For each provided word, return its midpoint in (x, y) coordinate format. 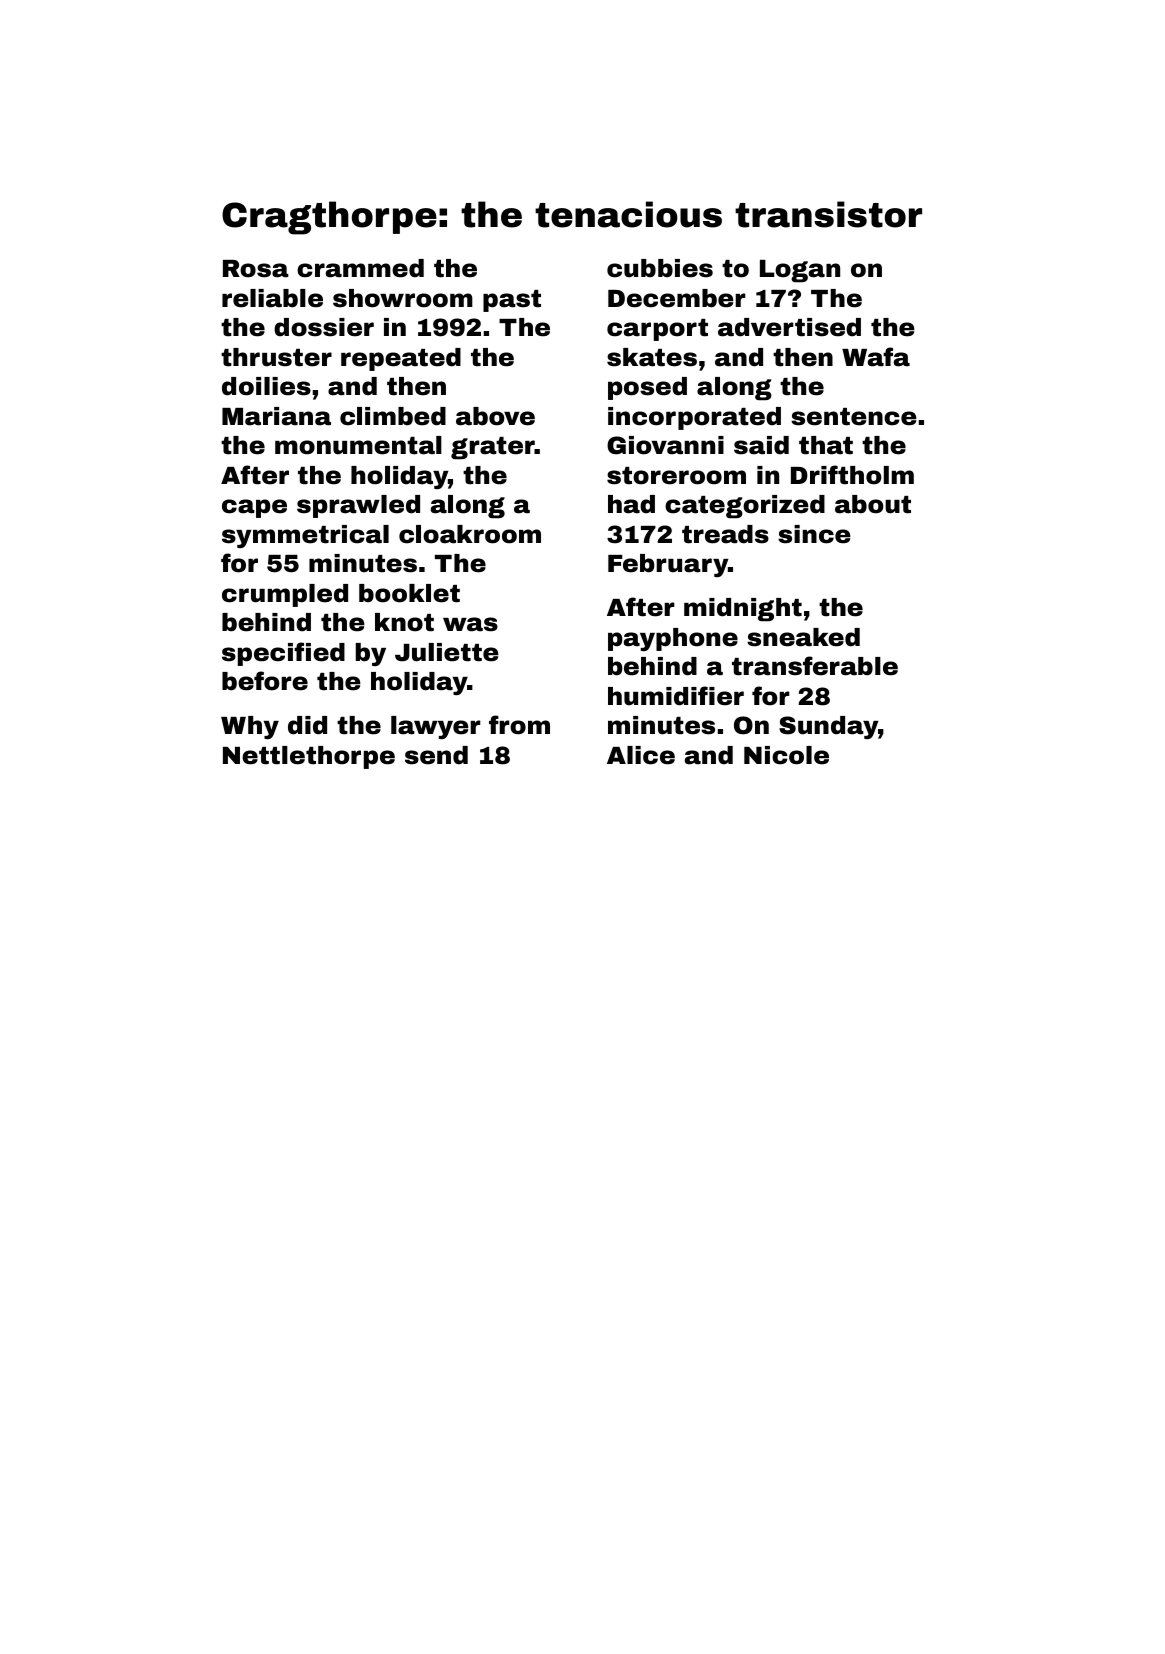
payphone (673, 639)
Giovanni (665, 445)
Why (250, 727)
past (512, 301)
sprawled (358, 506)
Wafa (876, 357)
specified (283, 654)
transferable (815, 666)
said (761, 445)
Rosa (256, 269)
